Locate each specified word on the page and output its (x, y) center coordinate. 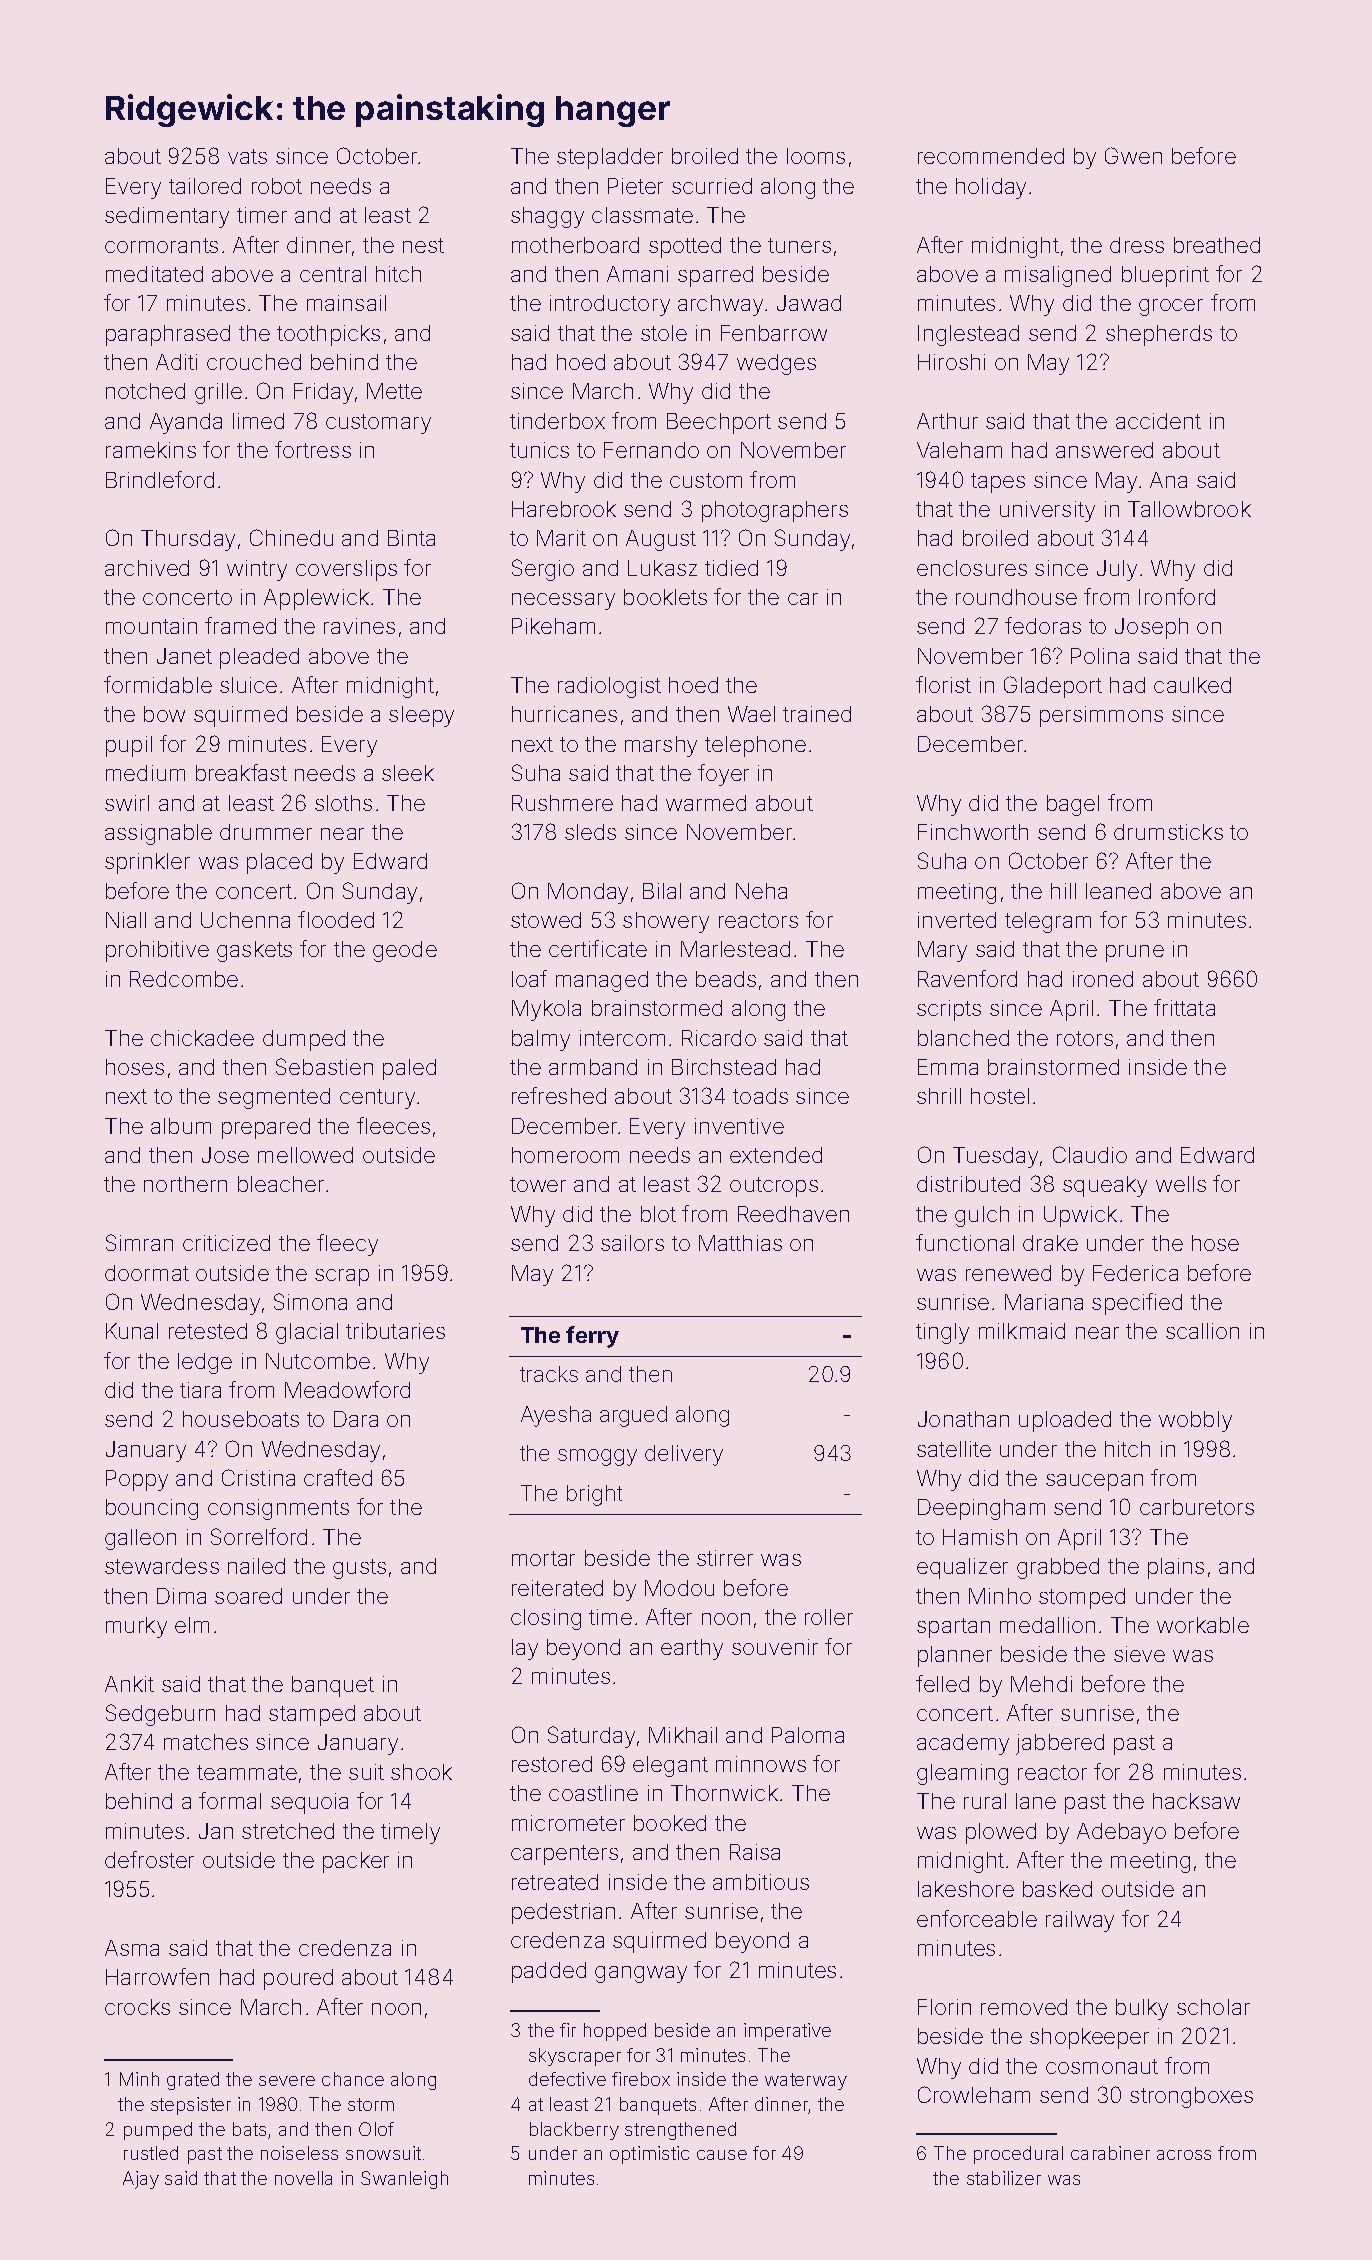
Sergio (543, 570)
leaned (1118, 891)
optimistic (649, 2155)
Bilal (662, 891)
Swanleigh (404, 2180)
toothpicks (328, 335)
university (1047, 511)
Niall (126, 920)
